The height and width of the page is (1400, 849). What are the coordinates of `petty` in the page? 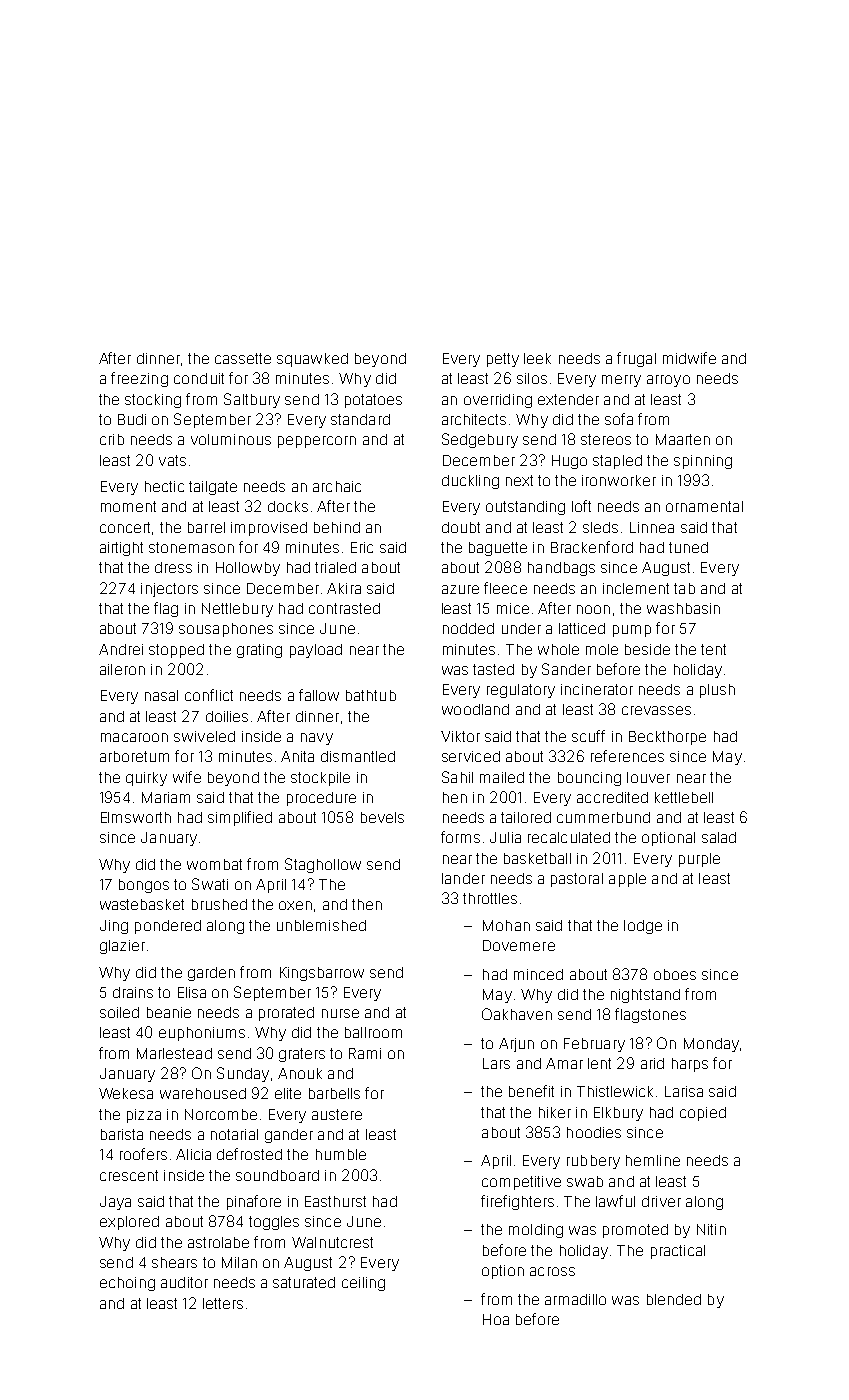 It's located at (503, 360).
